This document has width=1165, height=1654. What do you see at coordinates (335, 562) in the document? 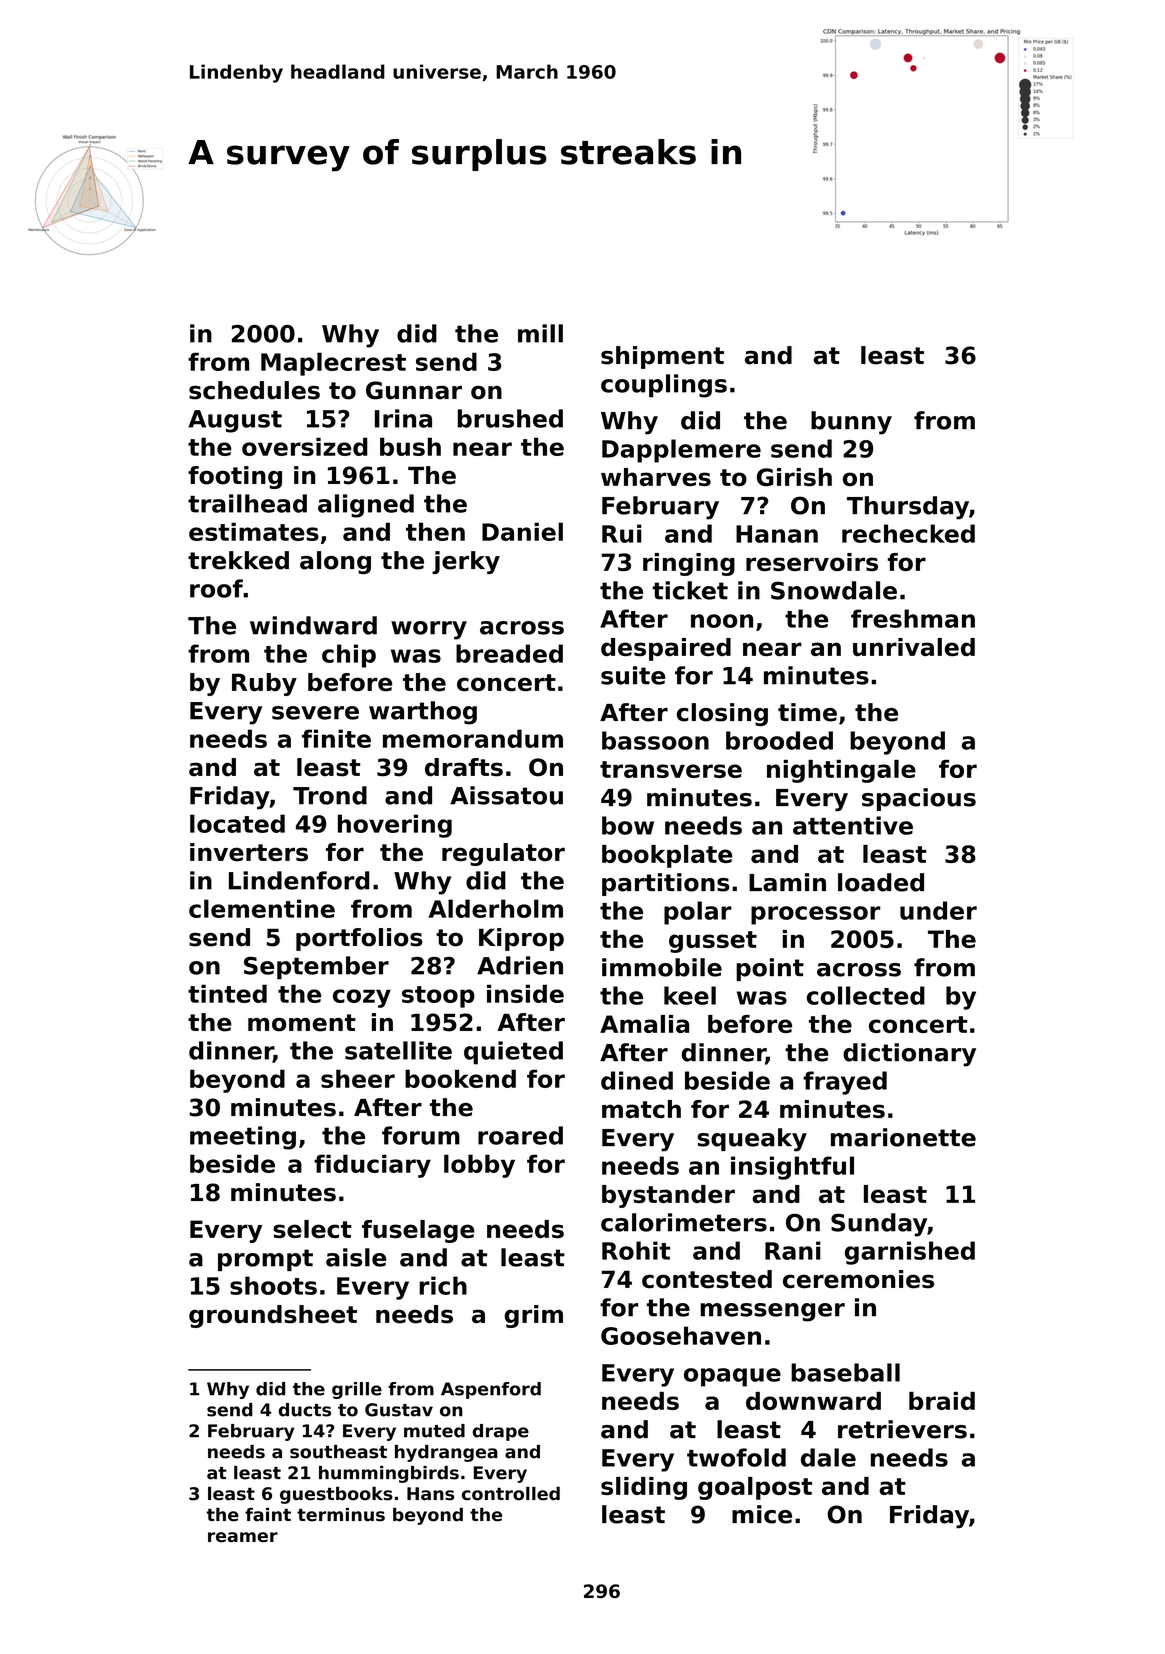
I see `along` at bounding box center [335, 562].
